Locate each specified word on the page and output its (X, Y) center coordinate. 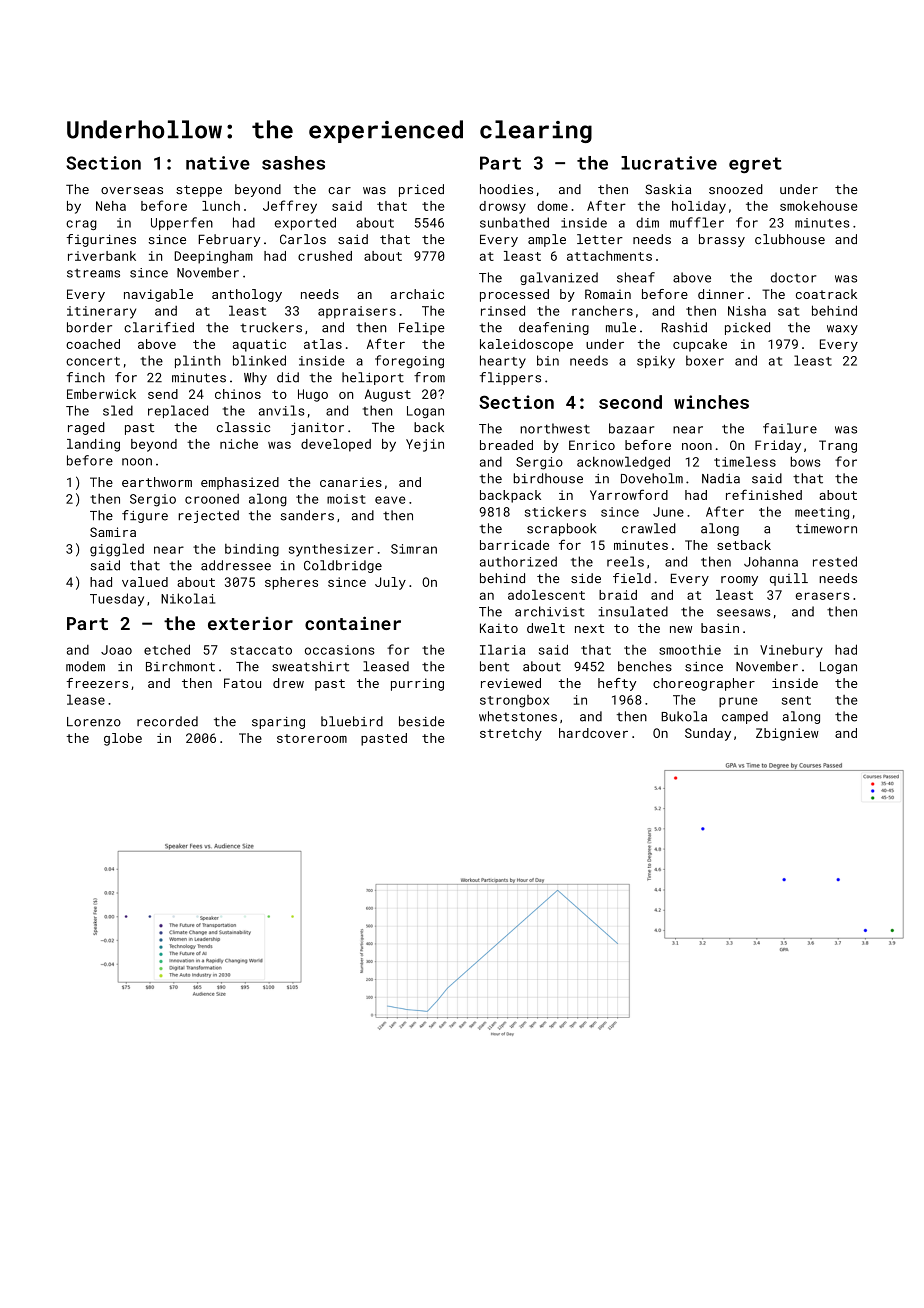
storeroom (312, 738)
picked (747, 328)
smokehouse (818, 206)
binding (252, 550)
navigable (158, 295)
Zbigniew (787, 734)
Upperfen (182, 223)
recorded (167, 721)
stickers (555, 512)
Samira (113, 532)
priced (421, 190)
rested (835, 561)
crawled (649, 528)
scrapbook (561, 529)
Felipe (422, 328)
